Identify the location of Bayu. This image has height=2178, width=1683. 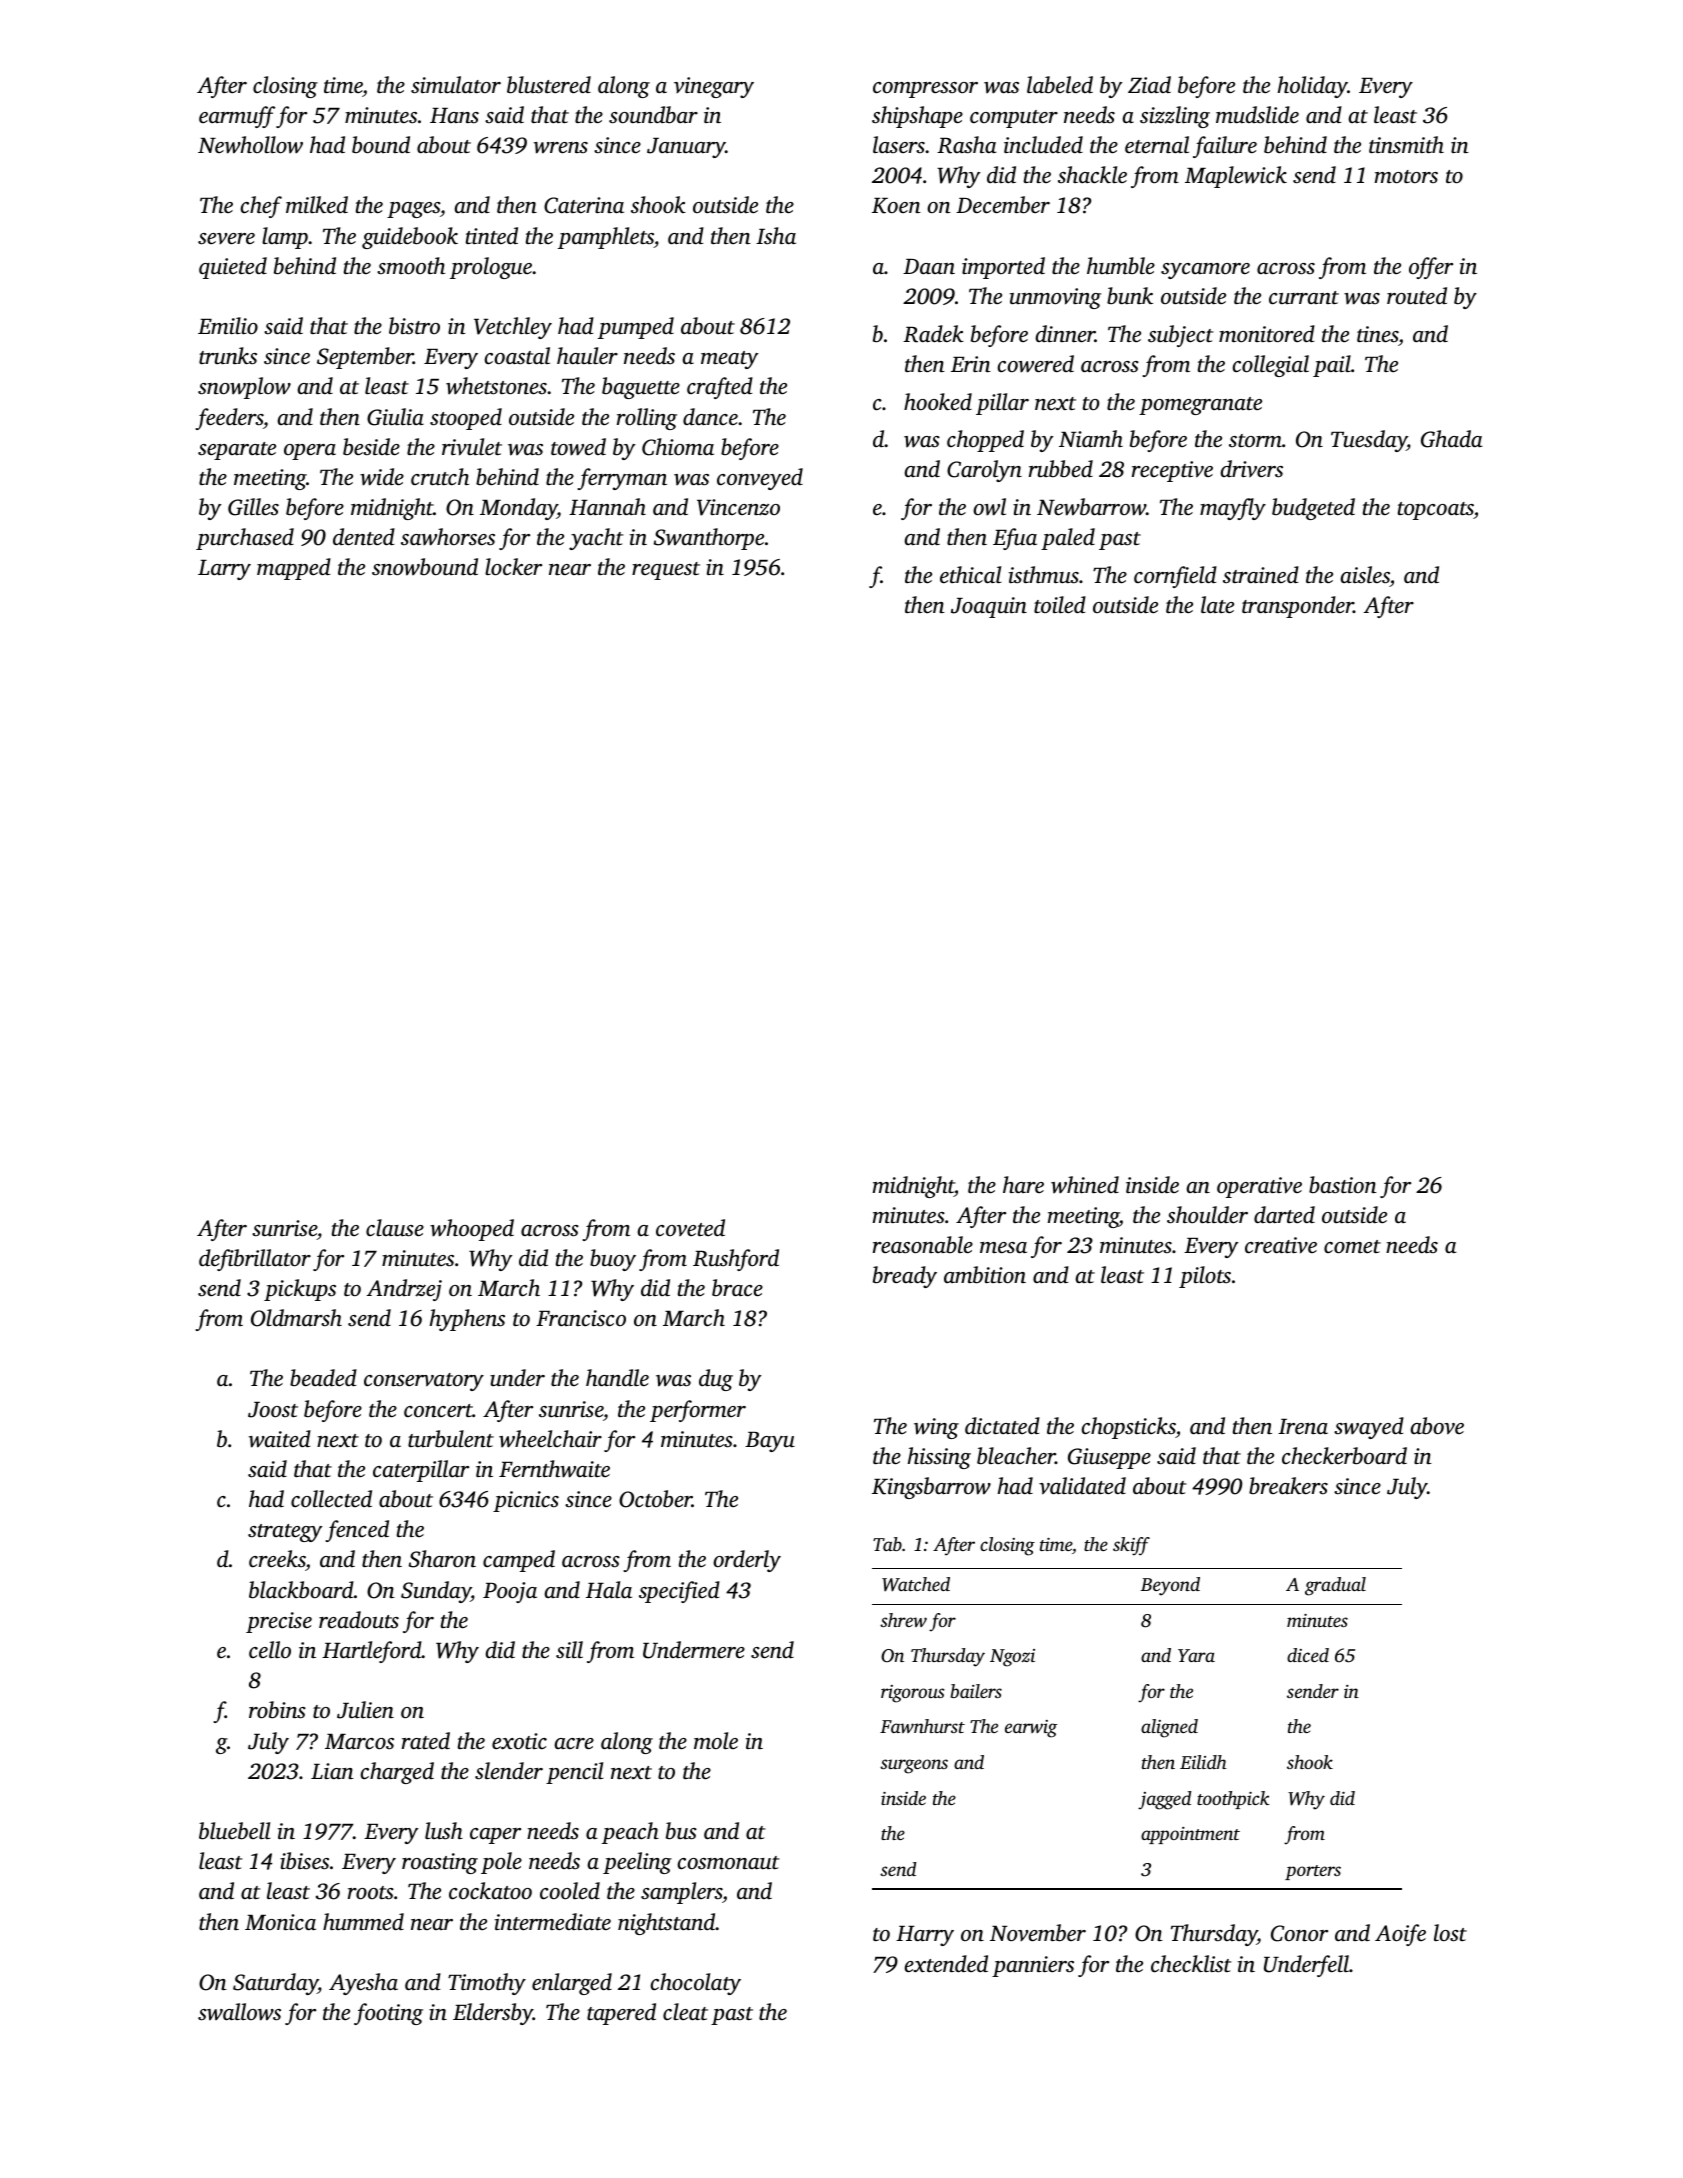
(770, 1442).
